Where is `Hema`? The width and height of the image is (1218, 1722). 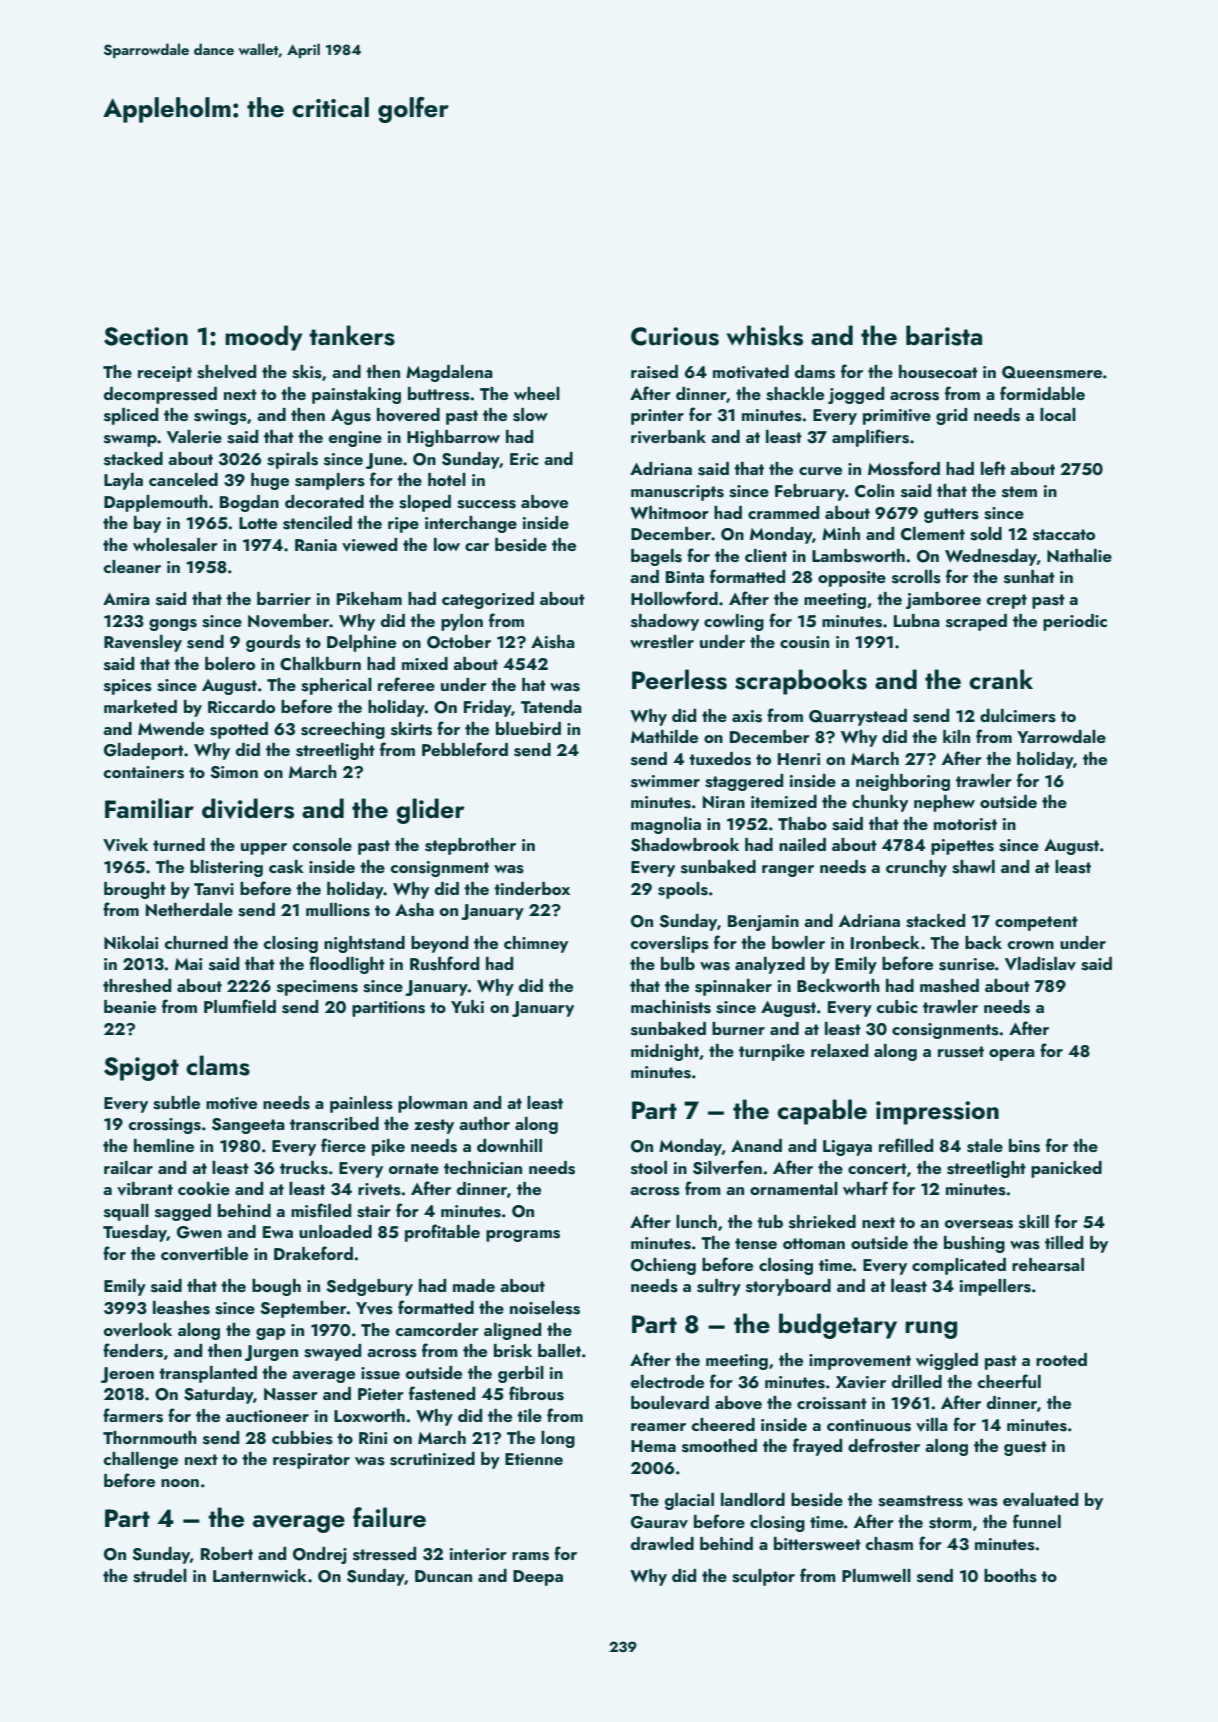
Hema is located at coordinates (653, 1446).
